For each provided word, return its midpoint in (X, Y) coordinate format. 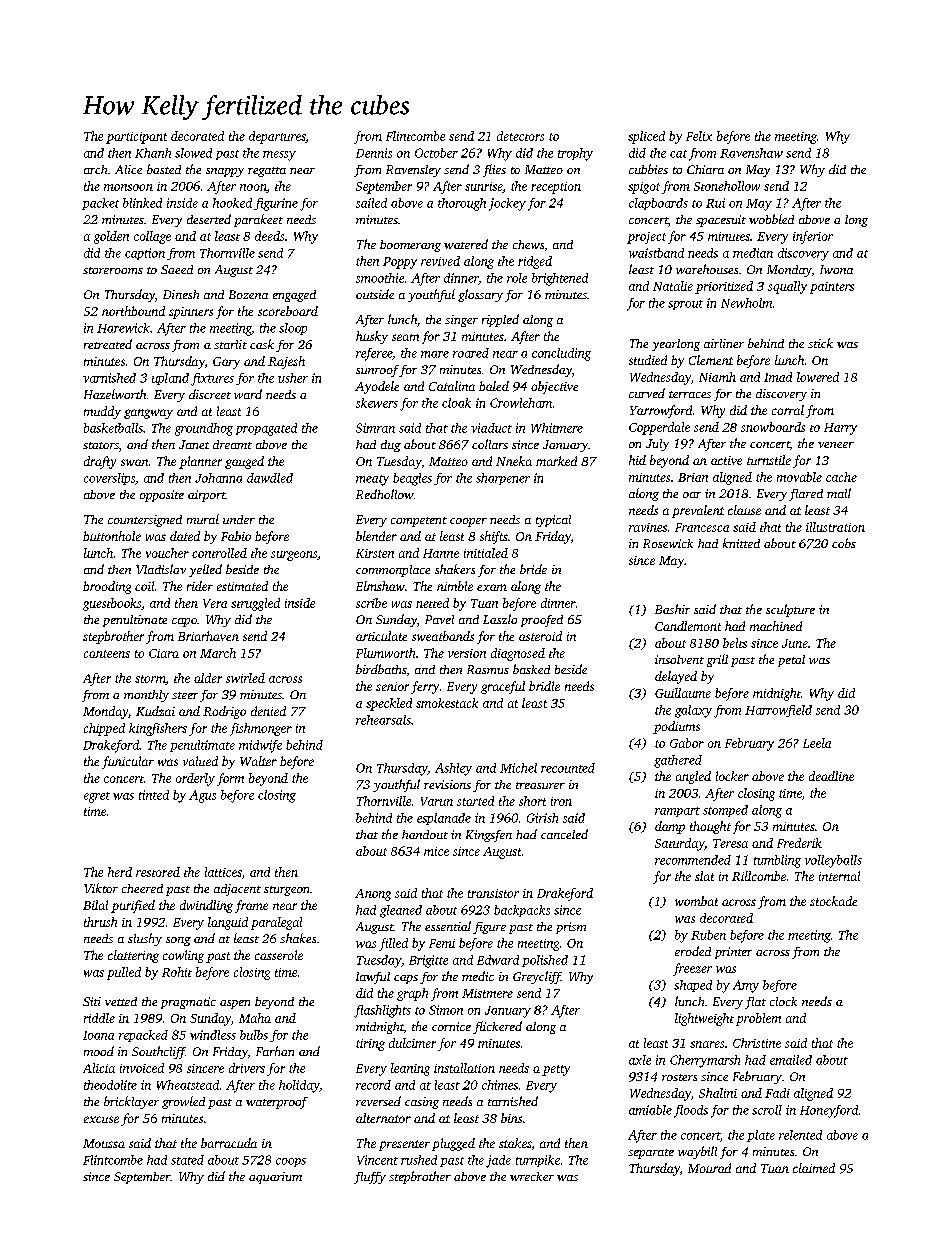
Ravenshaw (751, 153)
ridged (535, 262)
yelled (205, 570)
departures (277, 137)
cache (841, 477)
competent (419, 522)
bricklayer (131, 1102)
